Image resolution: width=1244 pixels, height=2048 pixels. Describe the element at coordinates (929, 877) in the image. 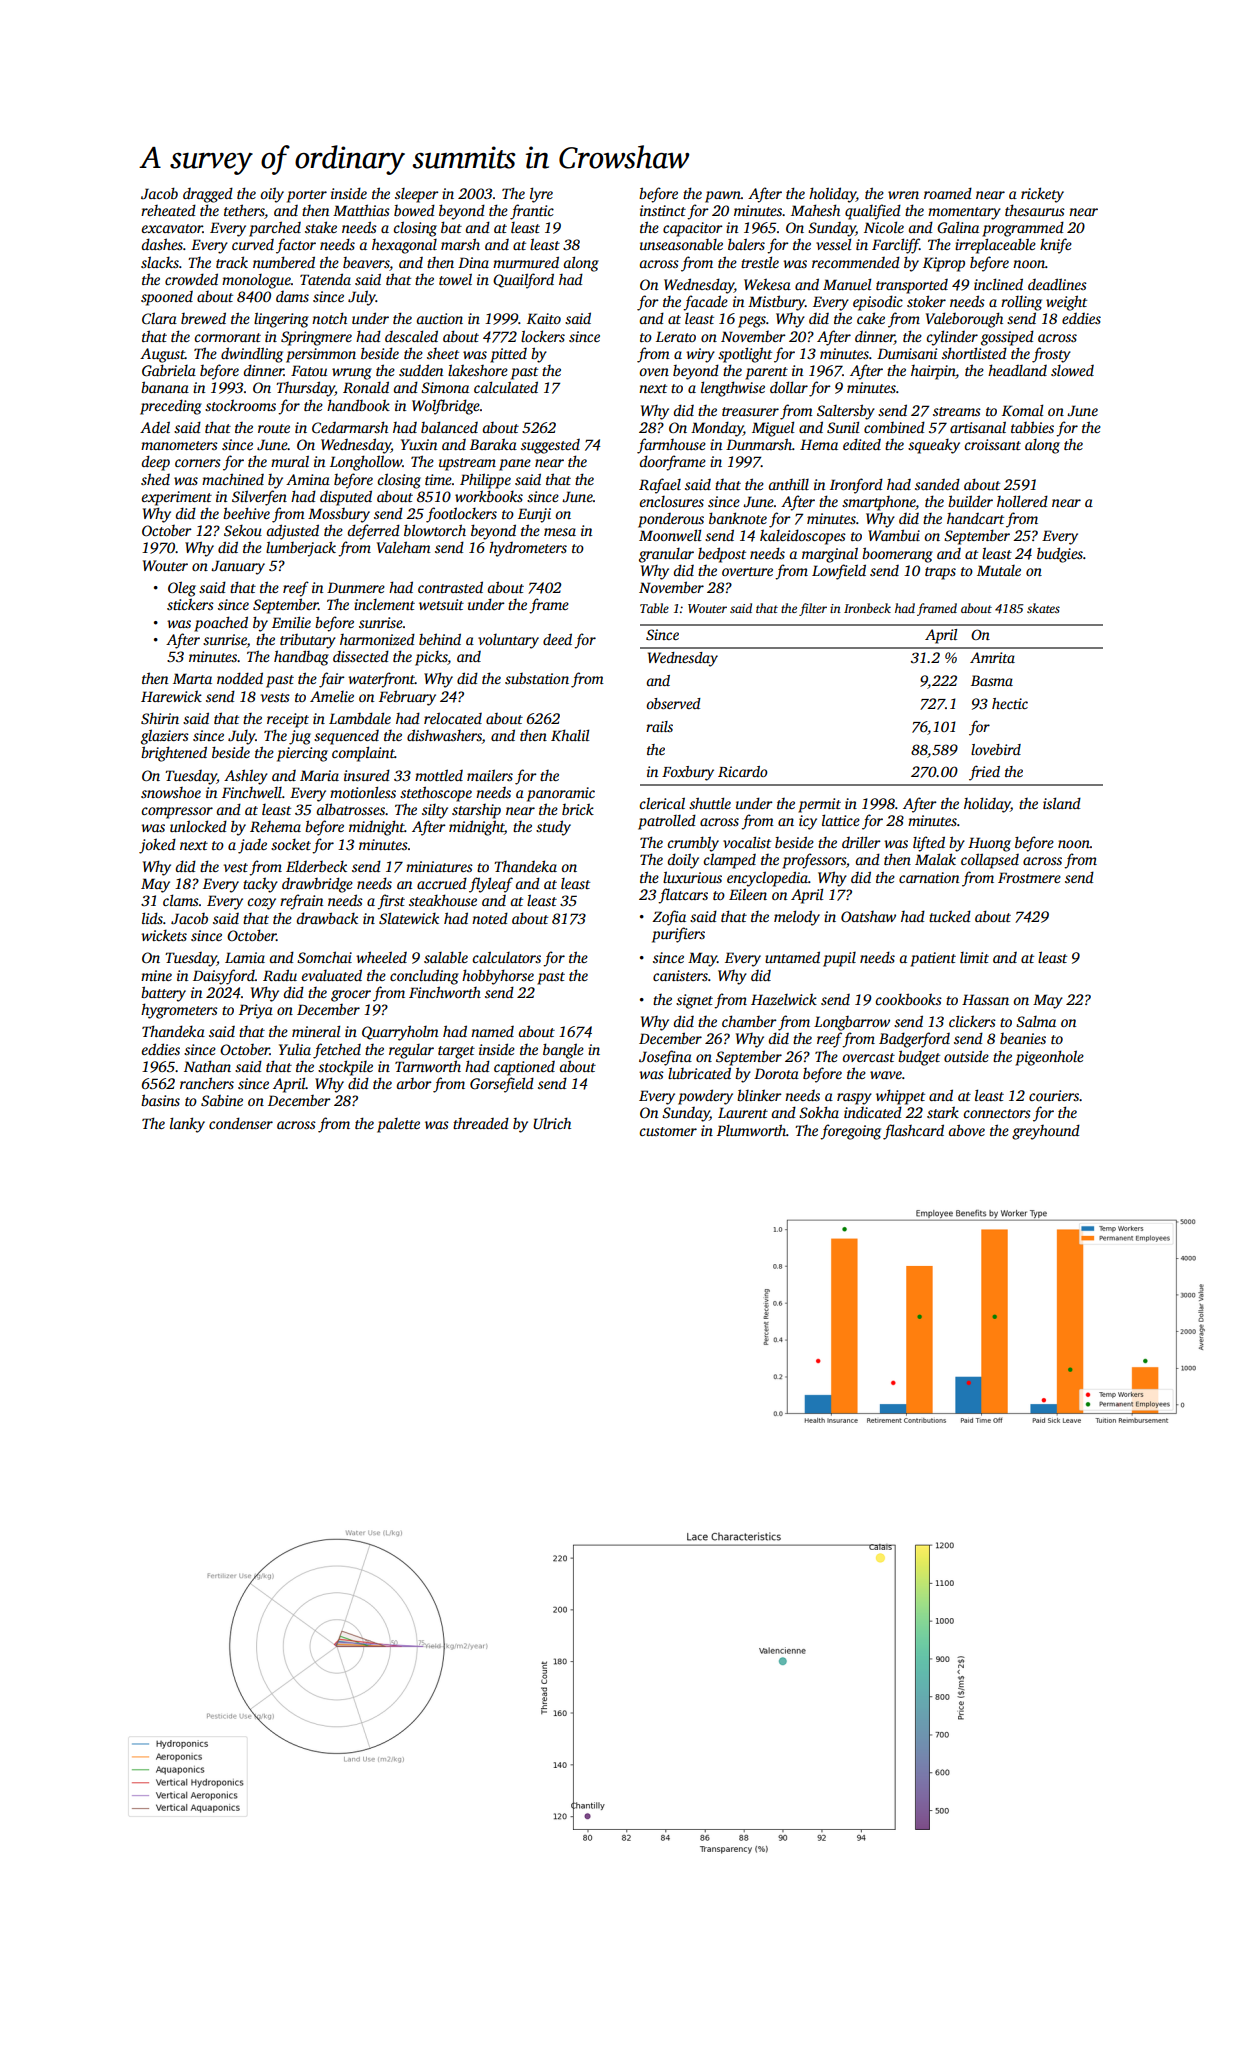

I see `carnation` at that location.
